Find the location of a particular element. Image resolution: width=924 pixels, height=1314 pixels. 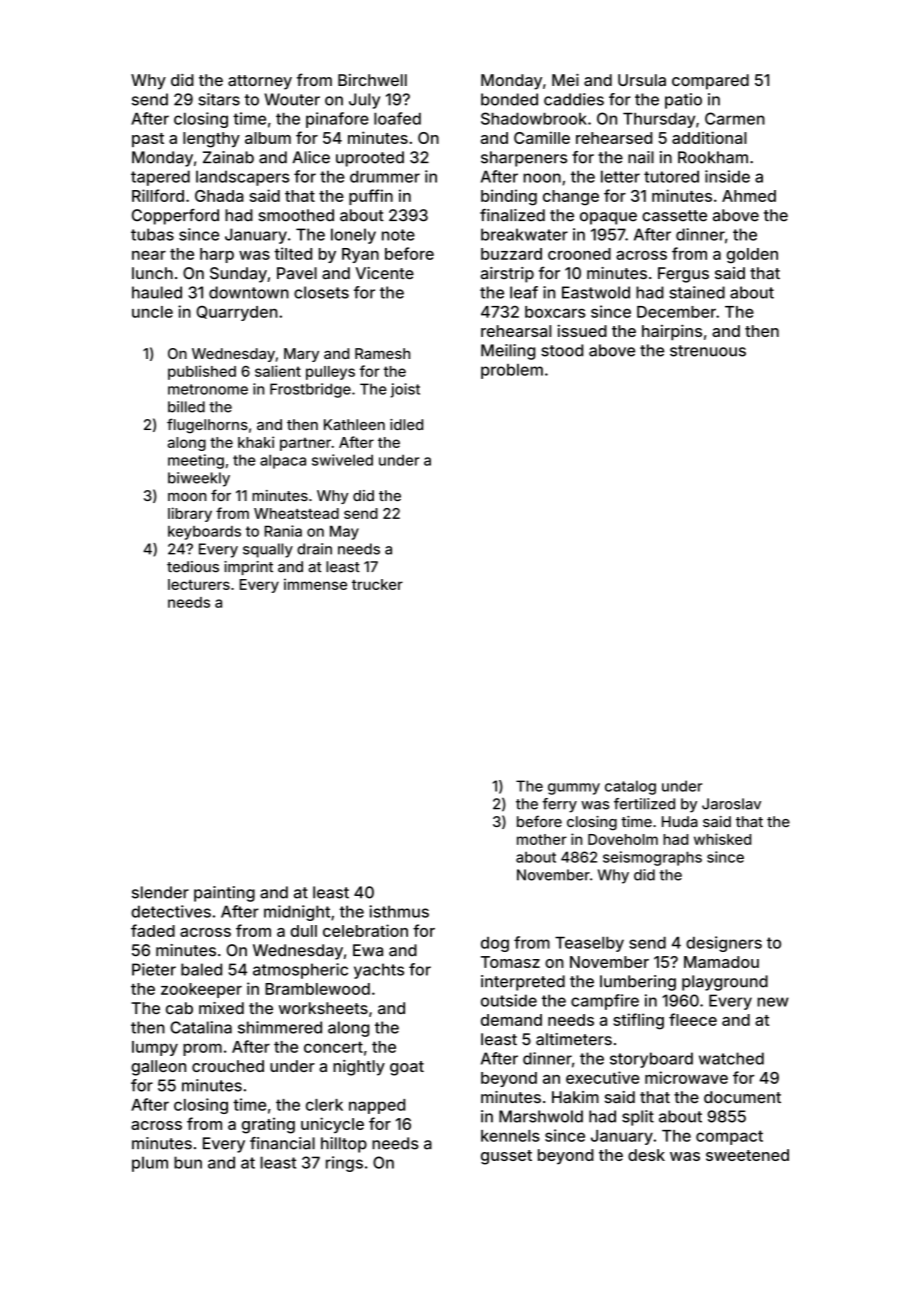

loafed is located at coordinates (397, 118).
